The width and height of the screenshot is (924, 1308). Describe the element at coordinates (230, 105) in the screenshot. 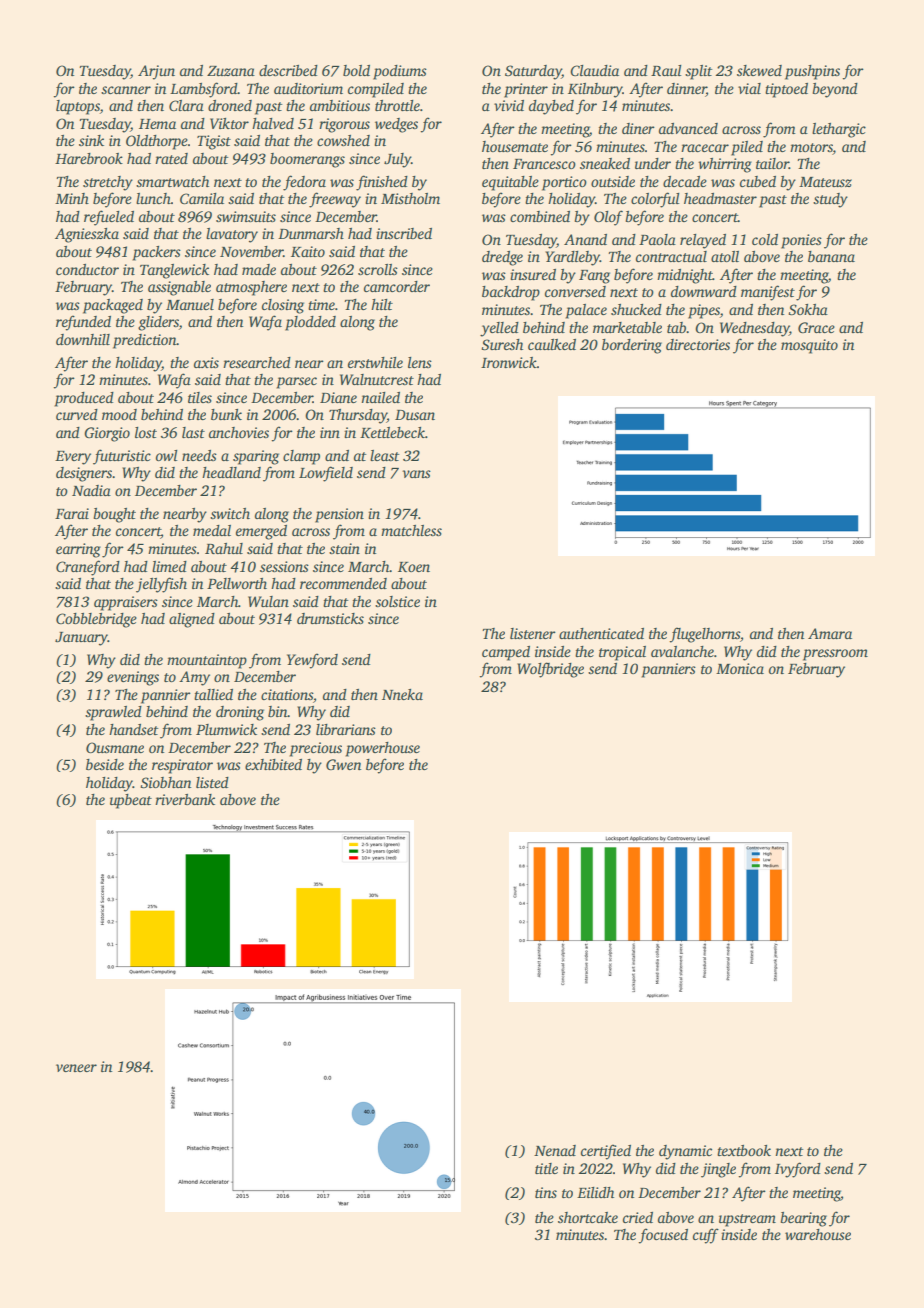

I see `droned` at that location.
